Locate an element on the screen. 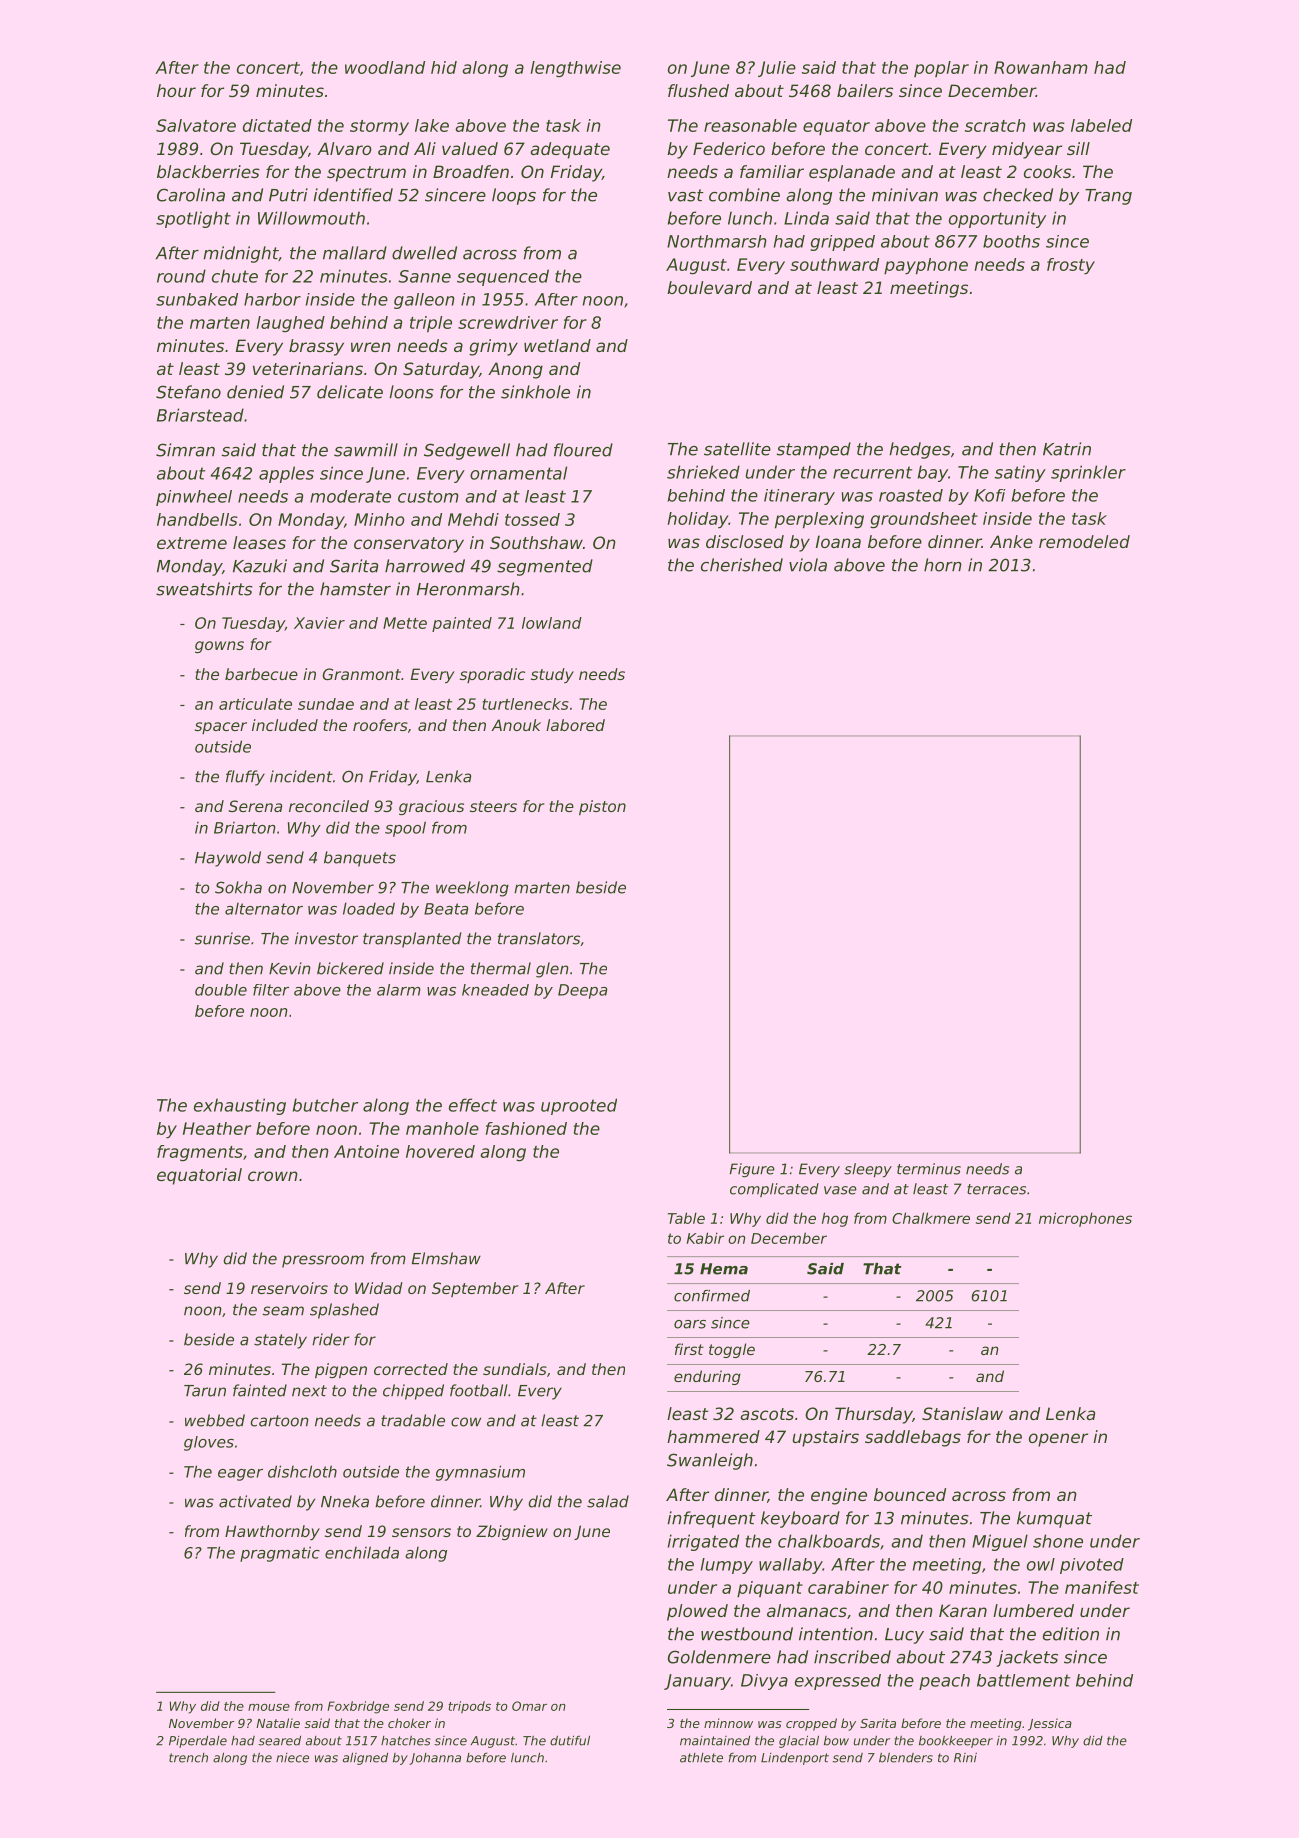 The width and height of the screenshot is (1299, 1838). fragments is located at coordinates (200, 1153).
